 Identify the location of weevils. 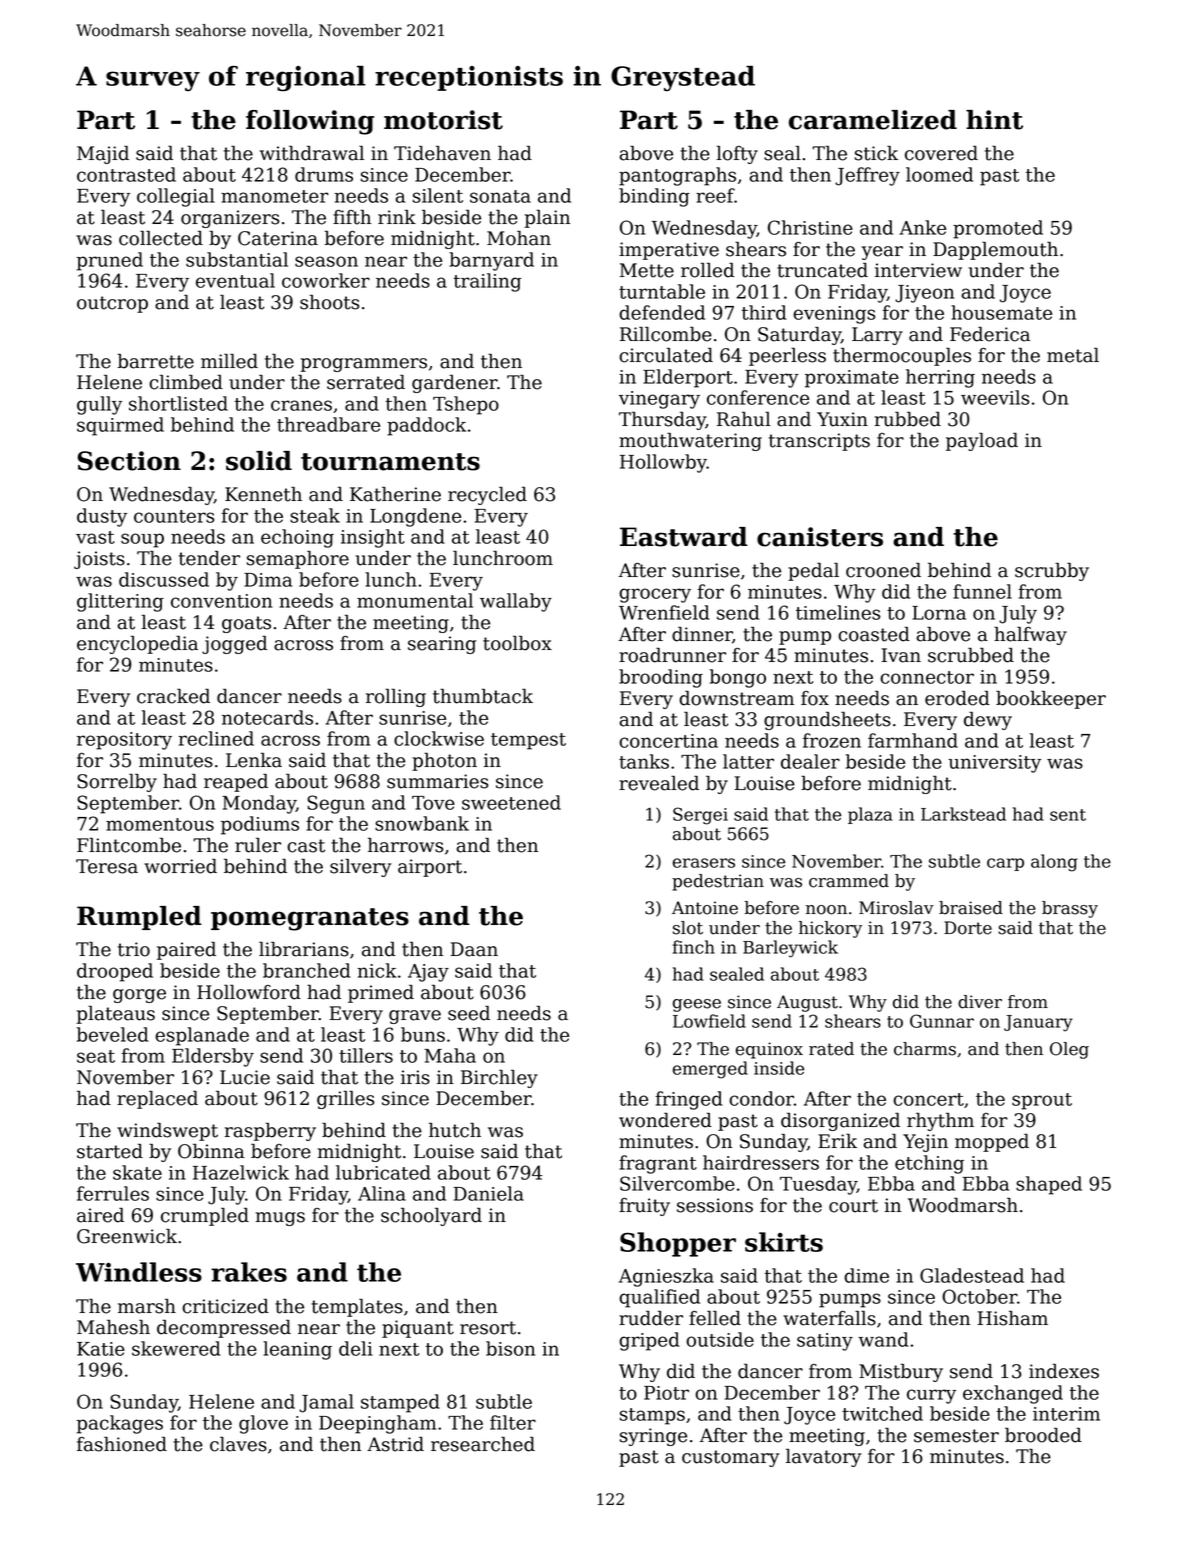
(995, 397).
